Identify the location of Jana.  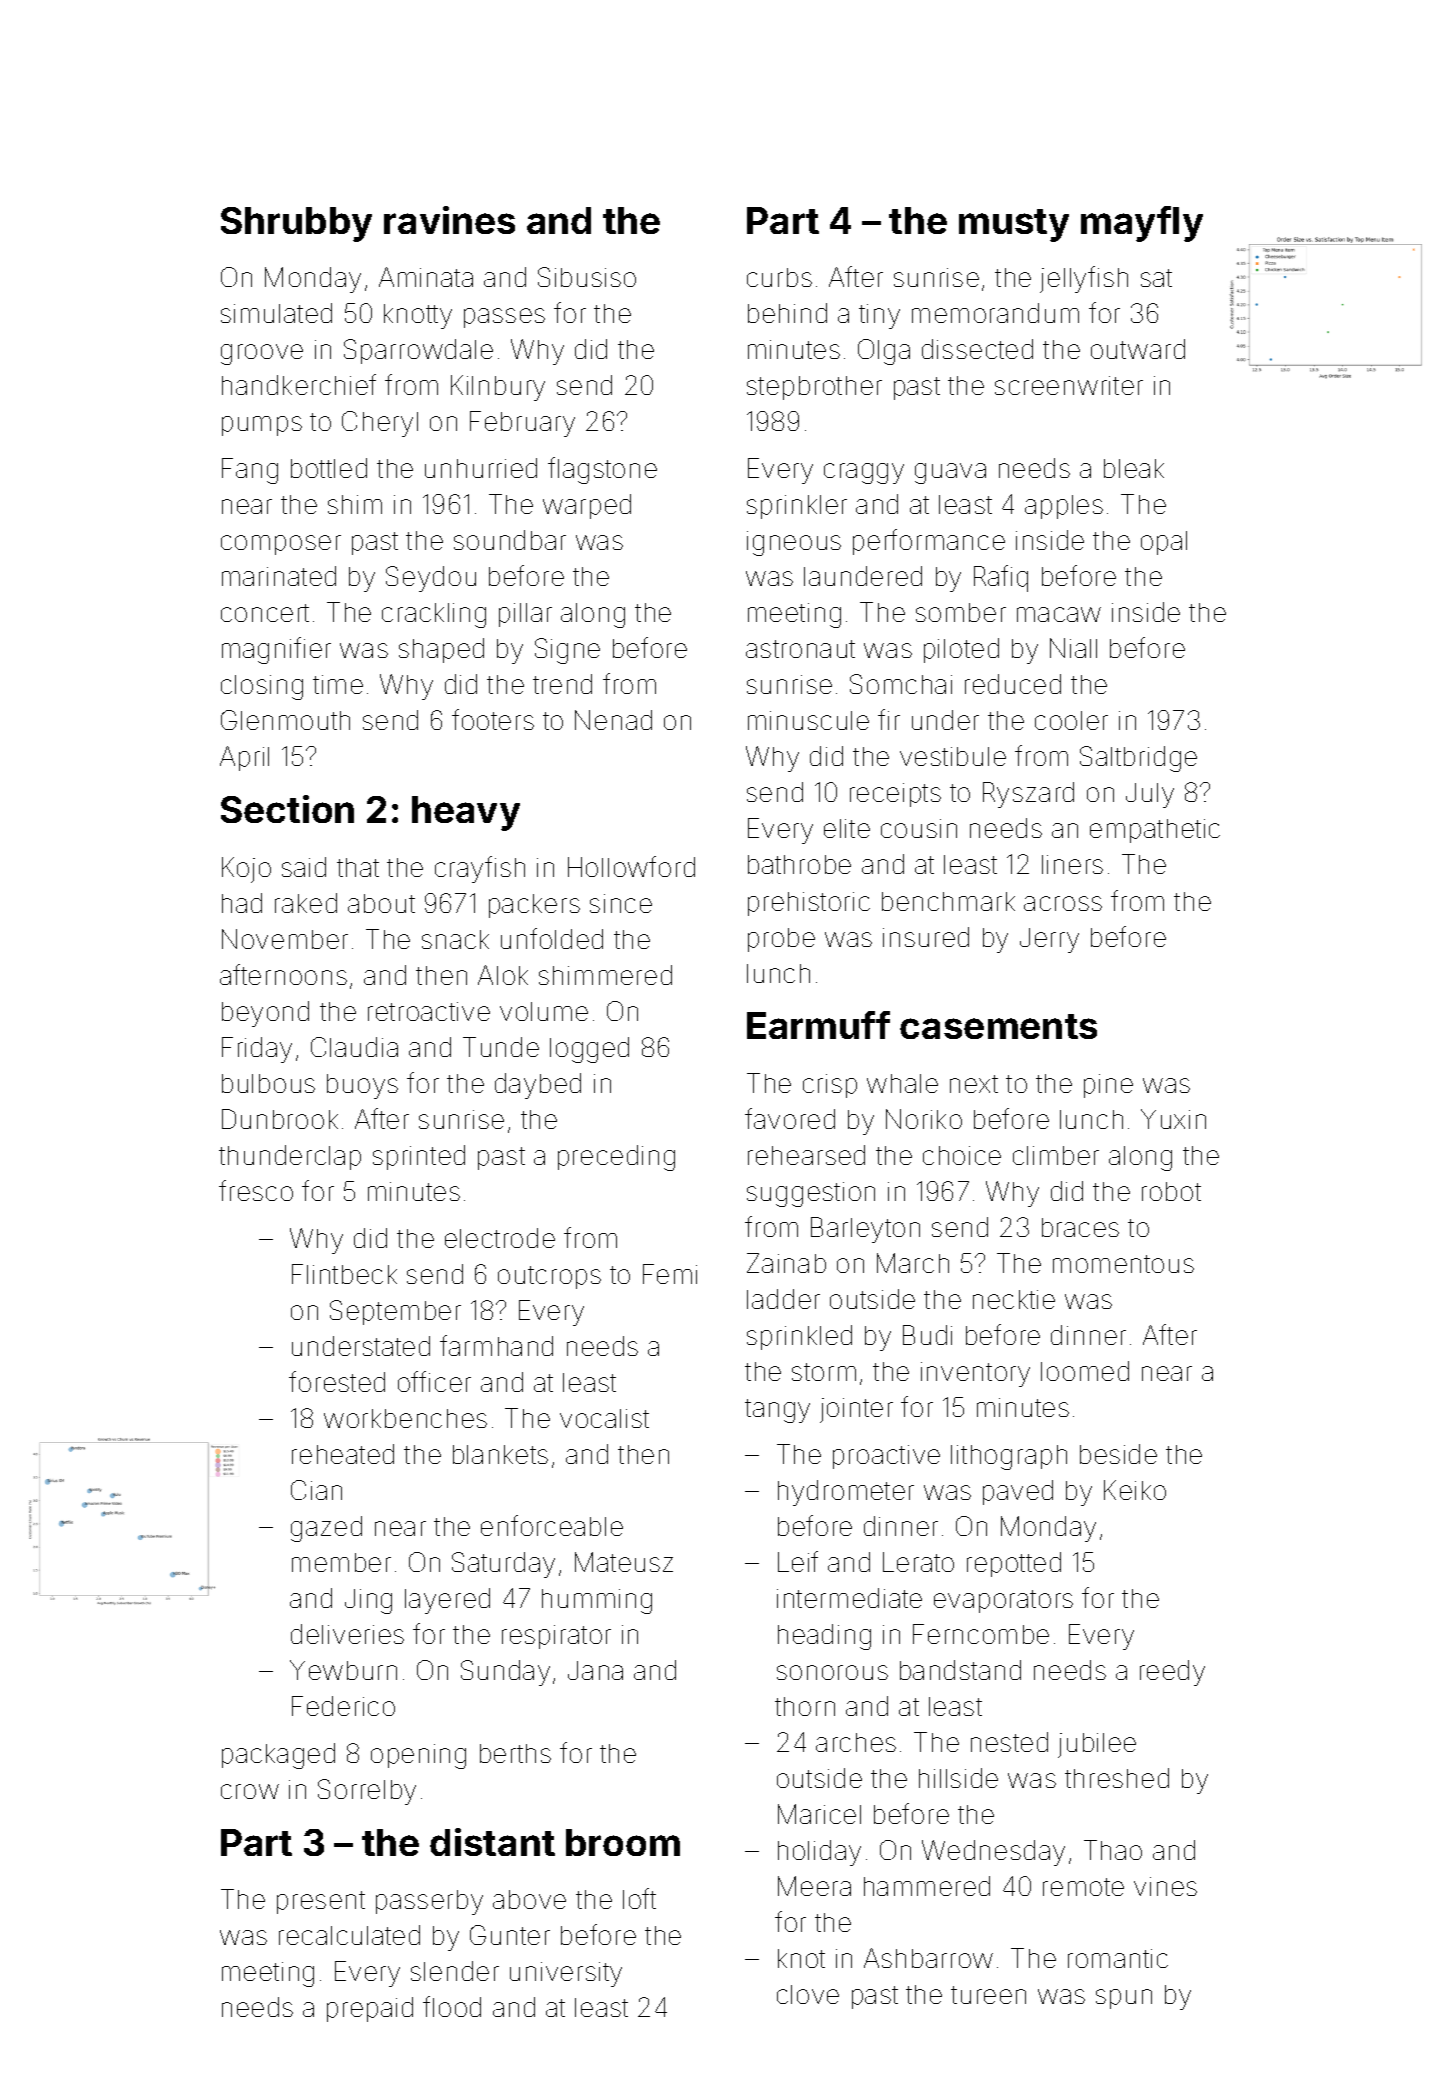
(595, 1670).
